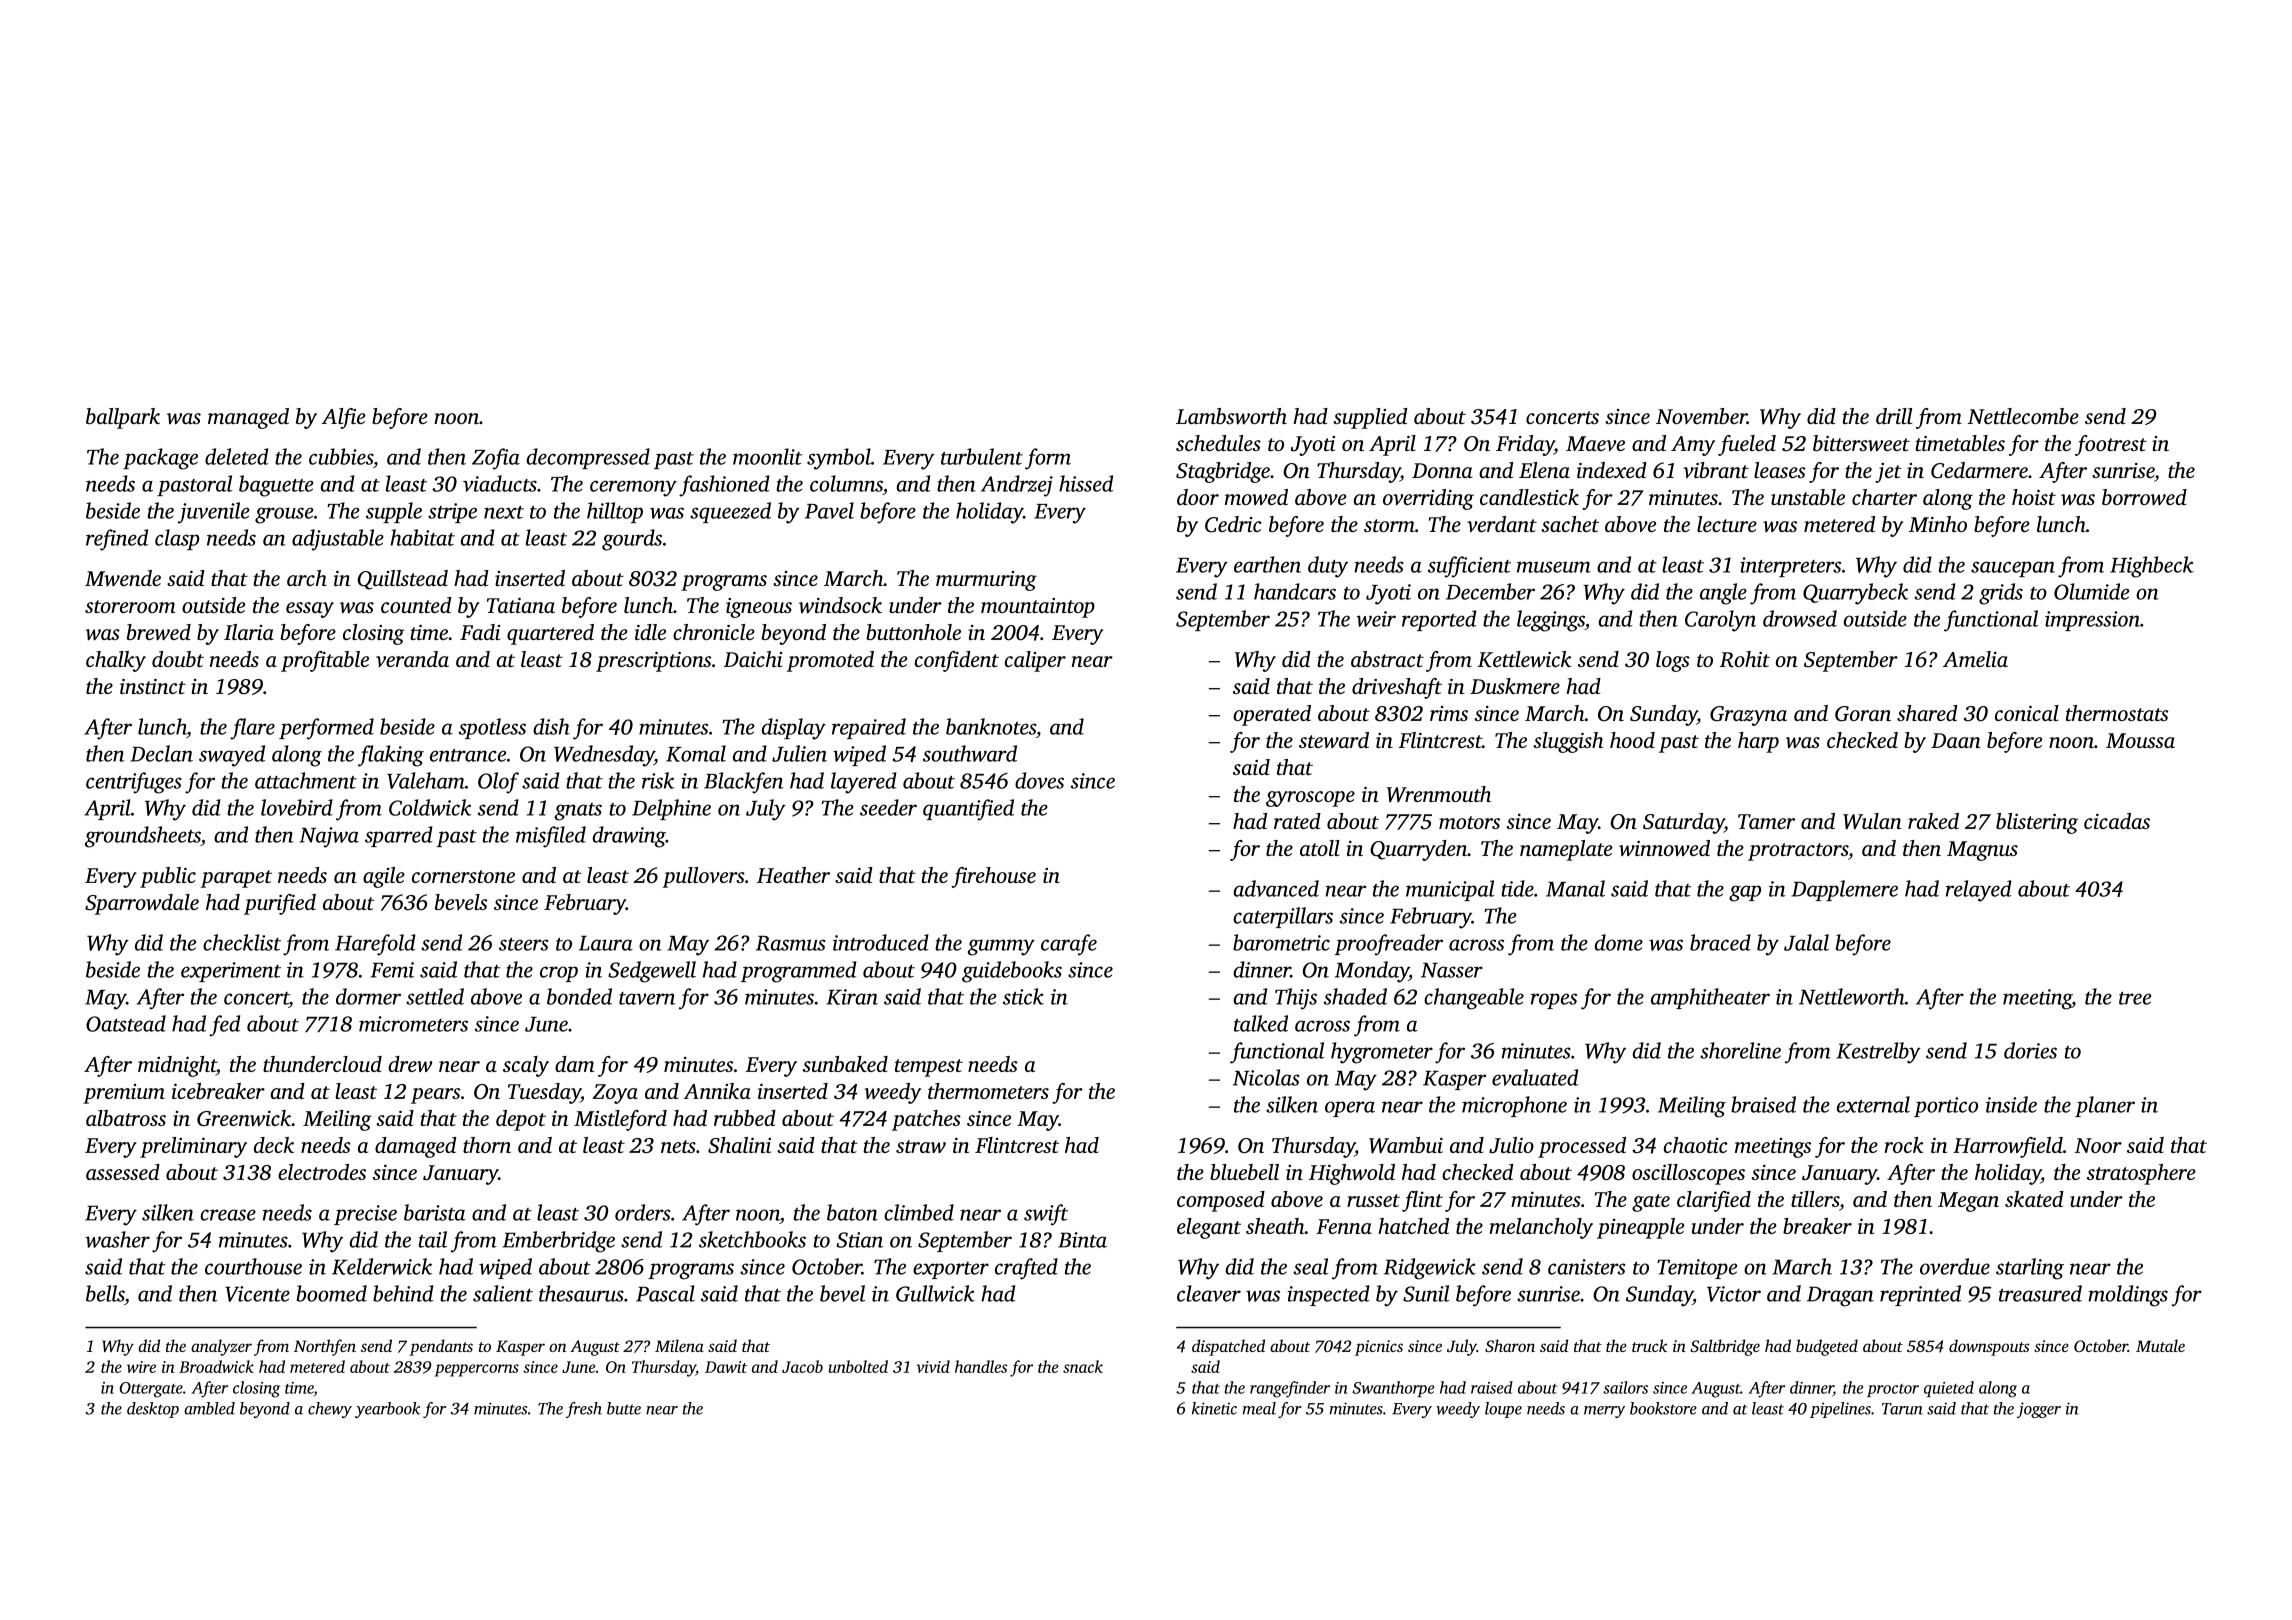  I want to click on Milena, so click(679, 1345).
